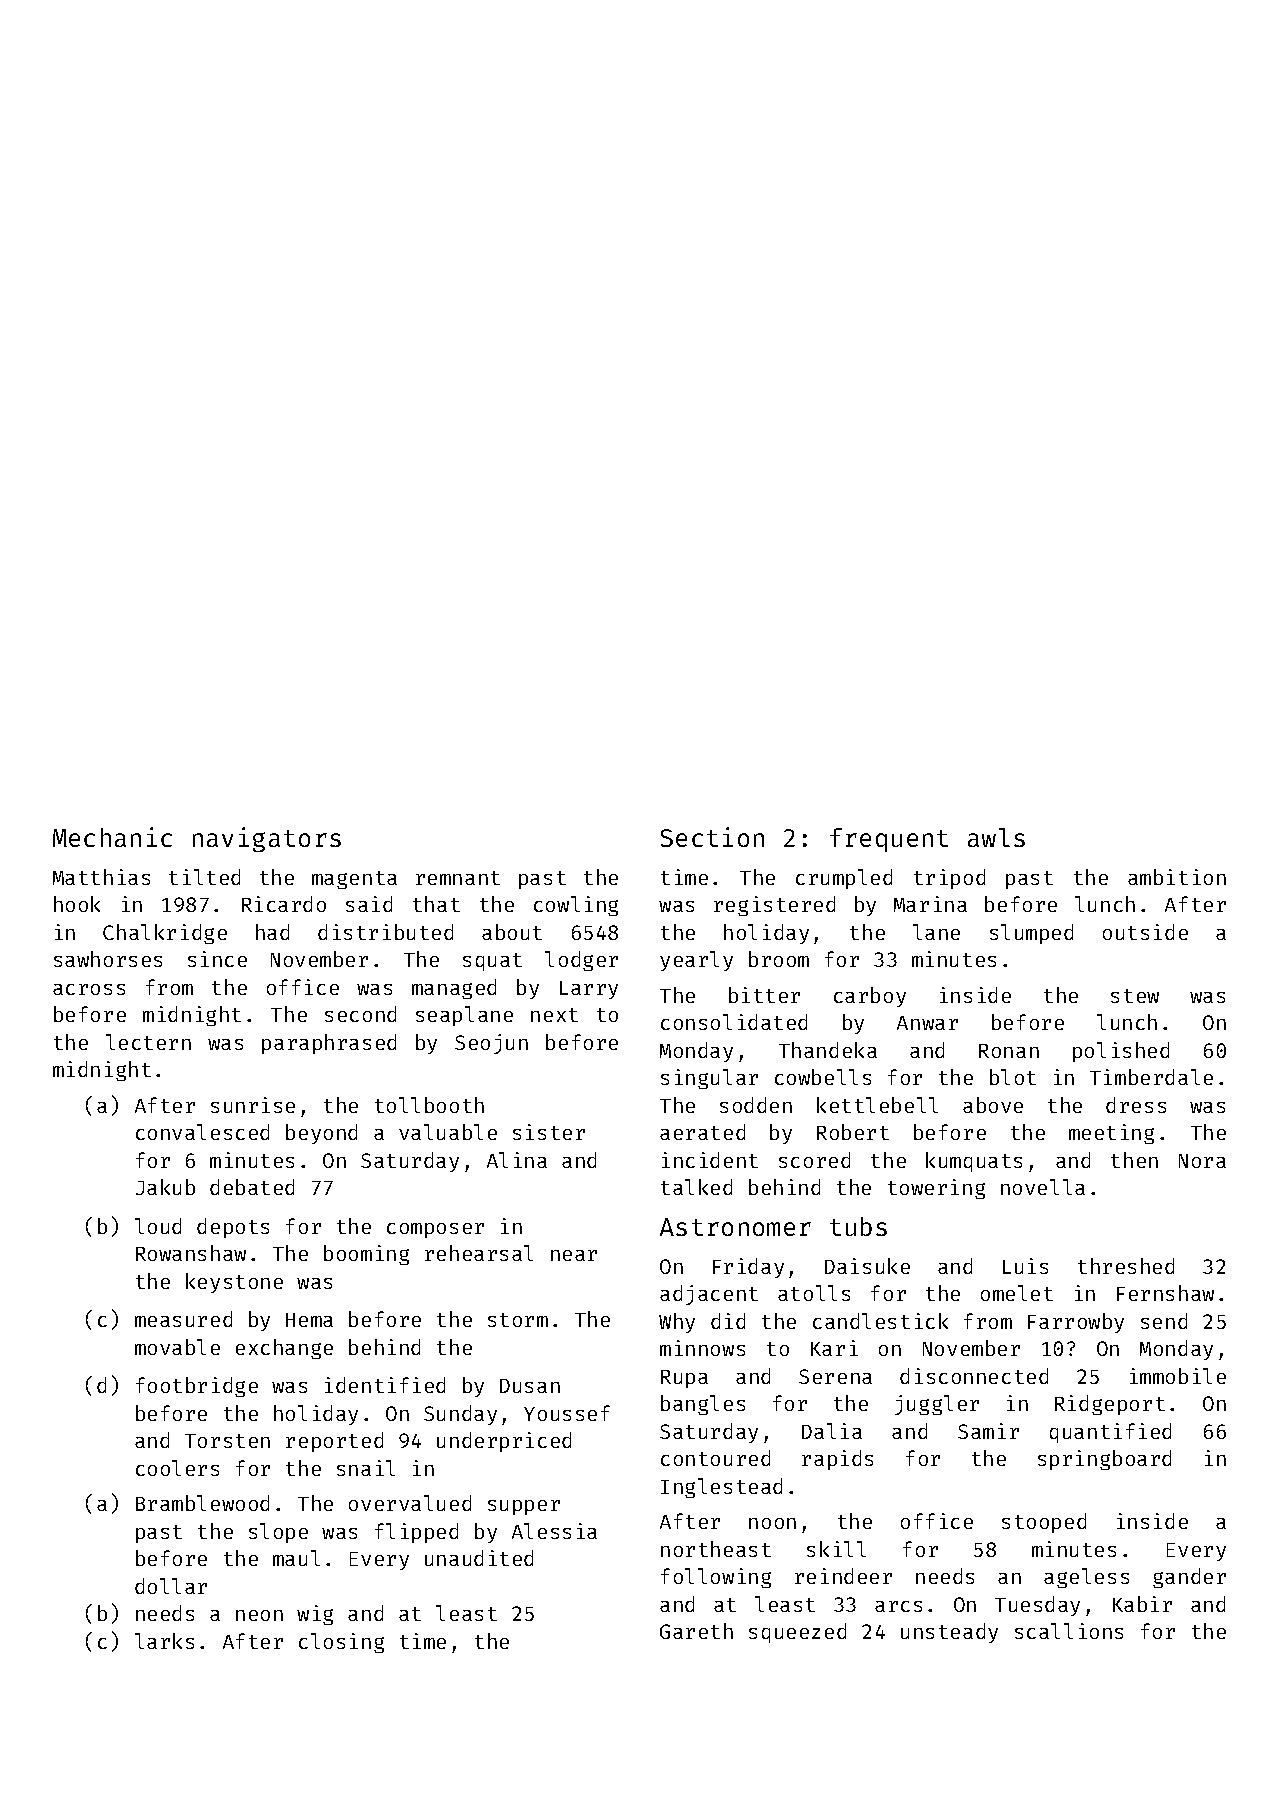 The width and height of the screenshot is (1280, 1811). Describe the element at coordinates (1151, 1077) in the screenshot. I see `Timberdale` at that location.
